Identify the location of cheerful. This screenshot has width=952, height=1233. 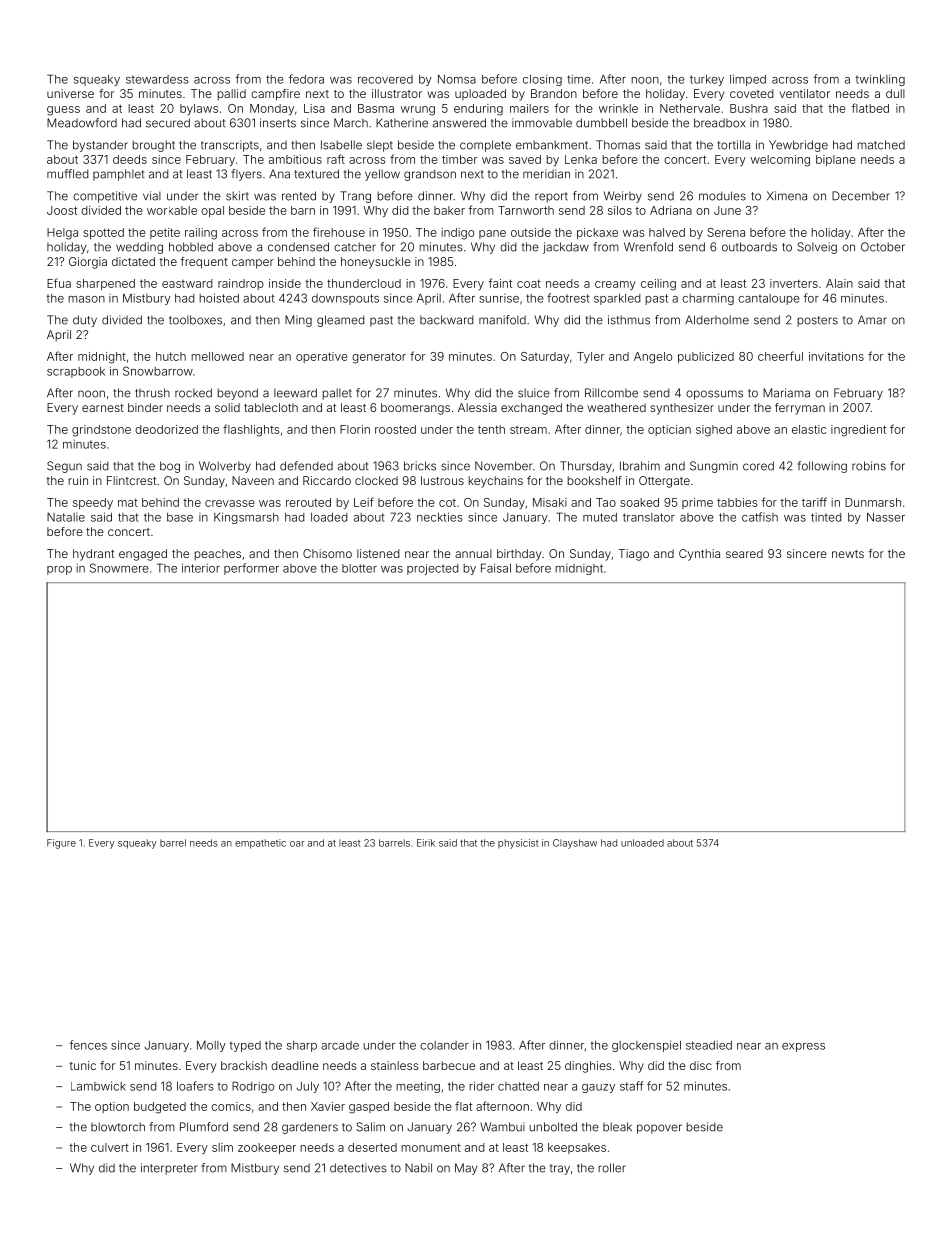
(780, 356).
